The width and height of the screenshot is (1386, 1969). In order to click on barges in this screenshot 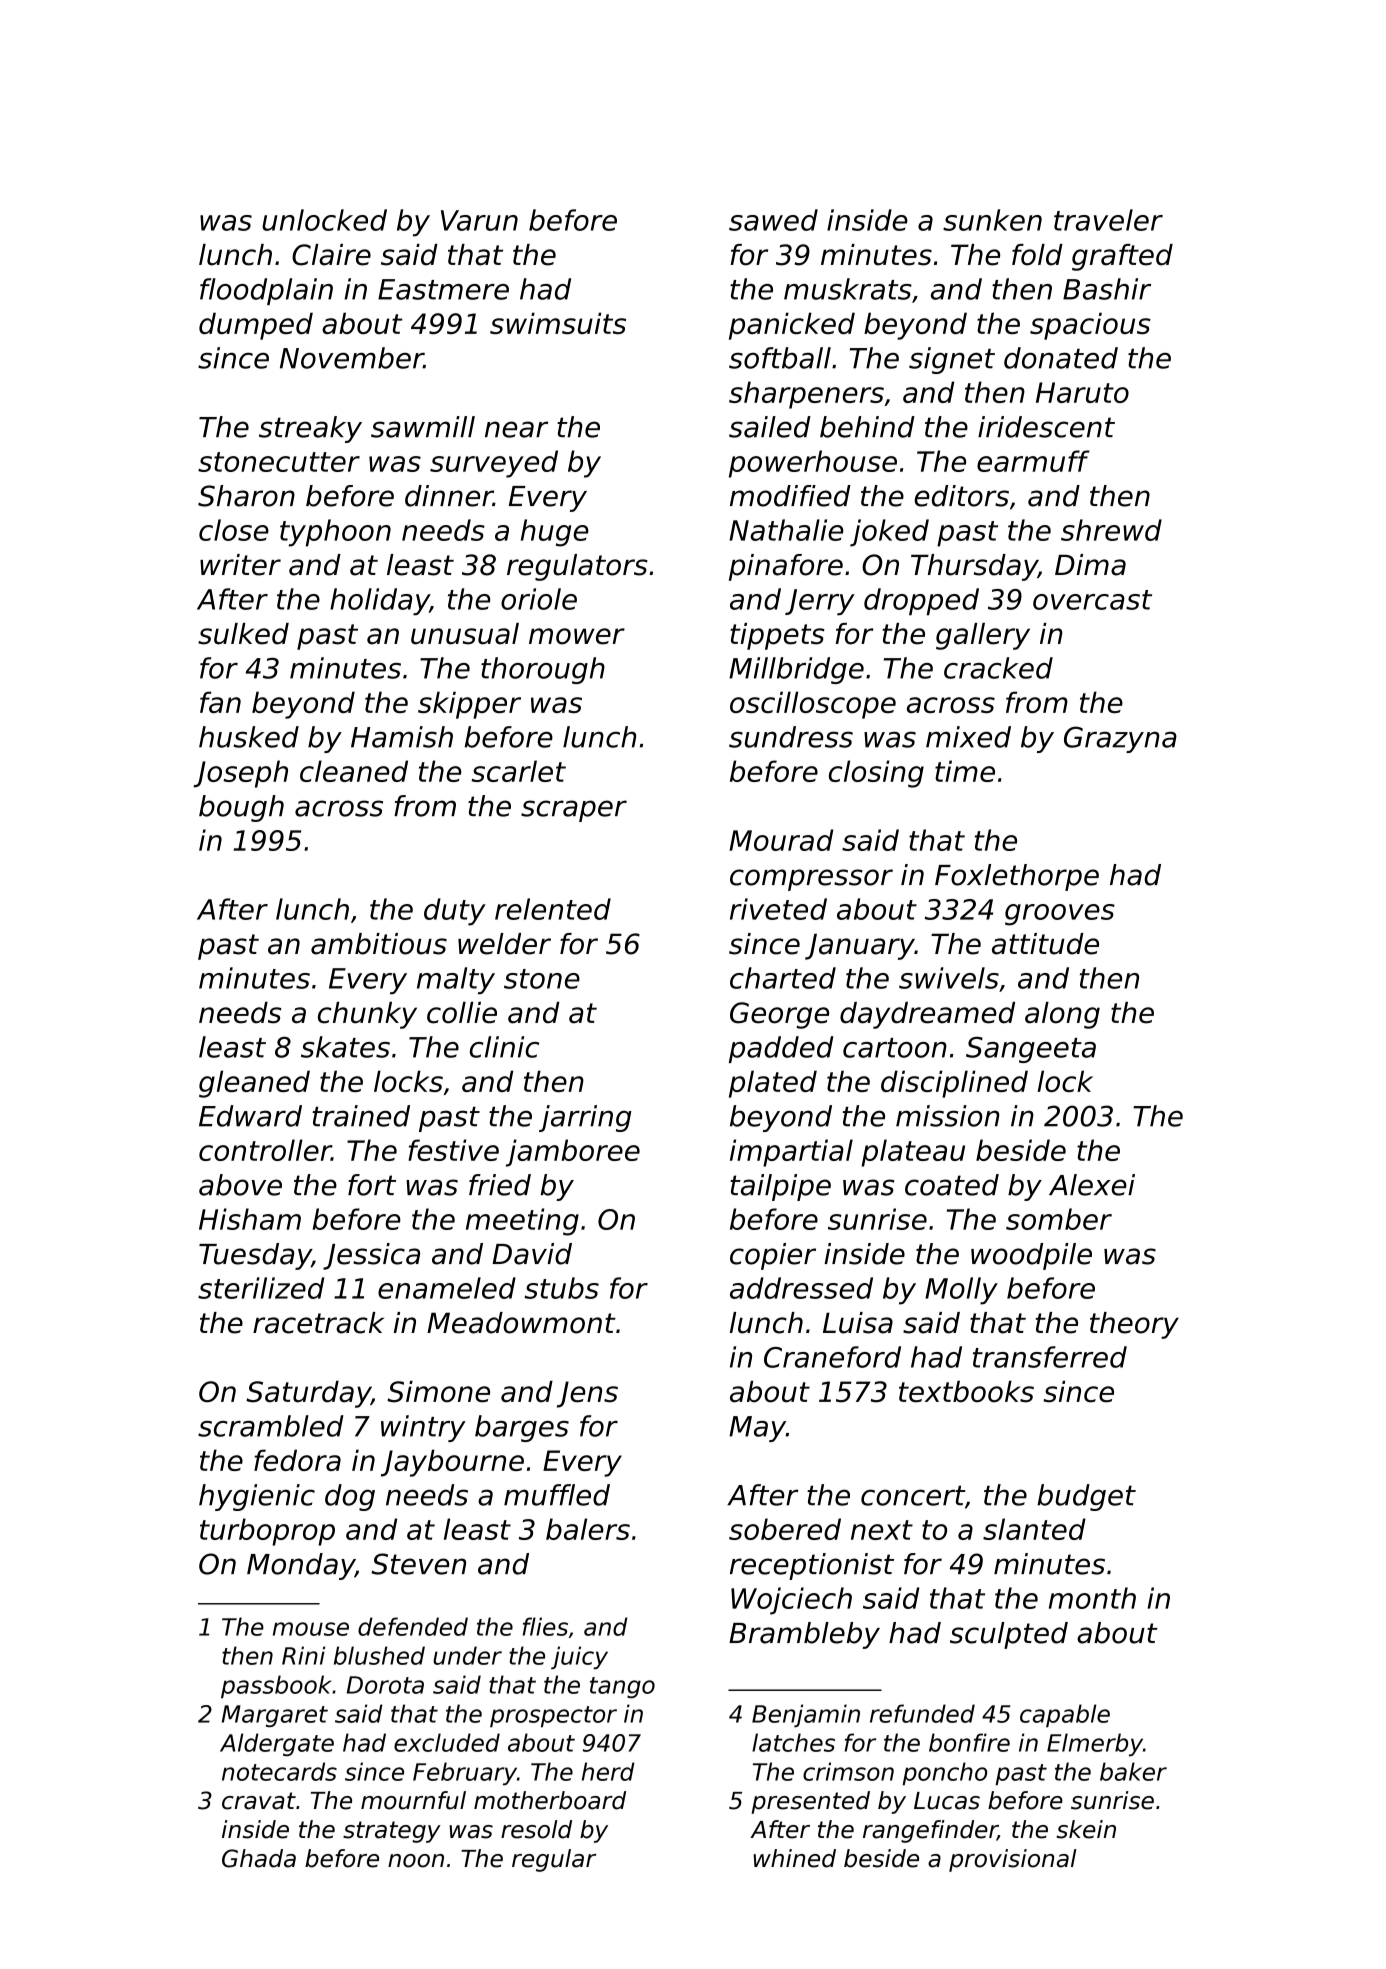, I will do `click(522, 1428)`.
